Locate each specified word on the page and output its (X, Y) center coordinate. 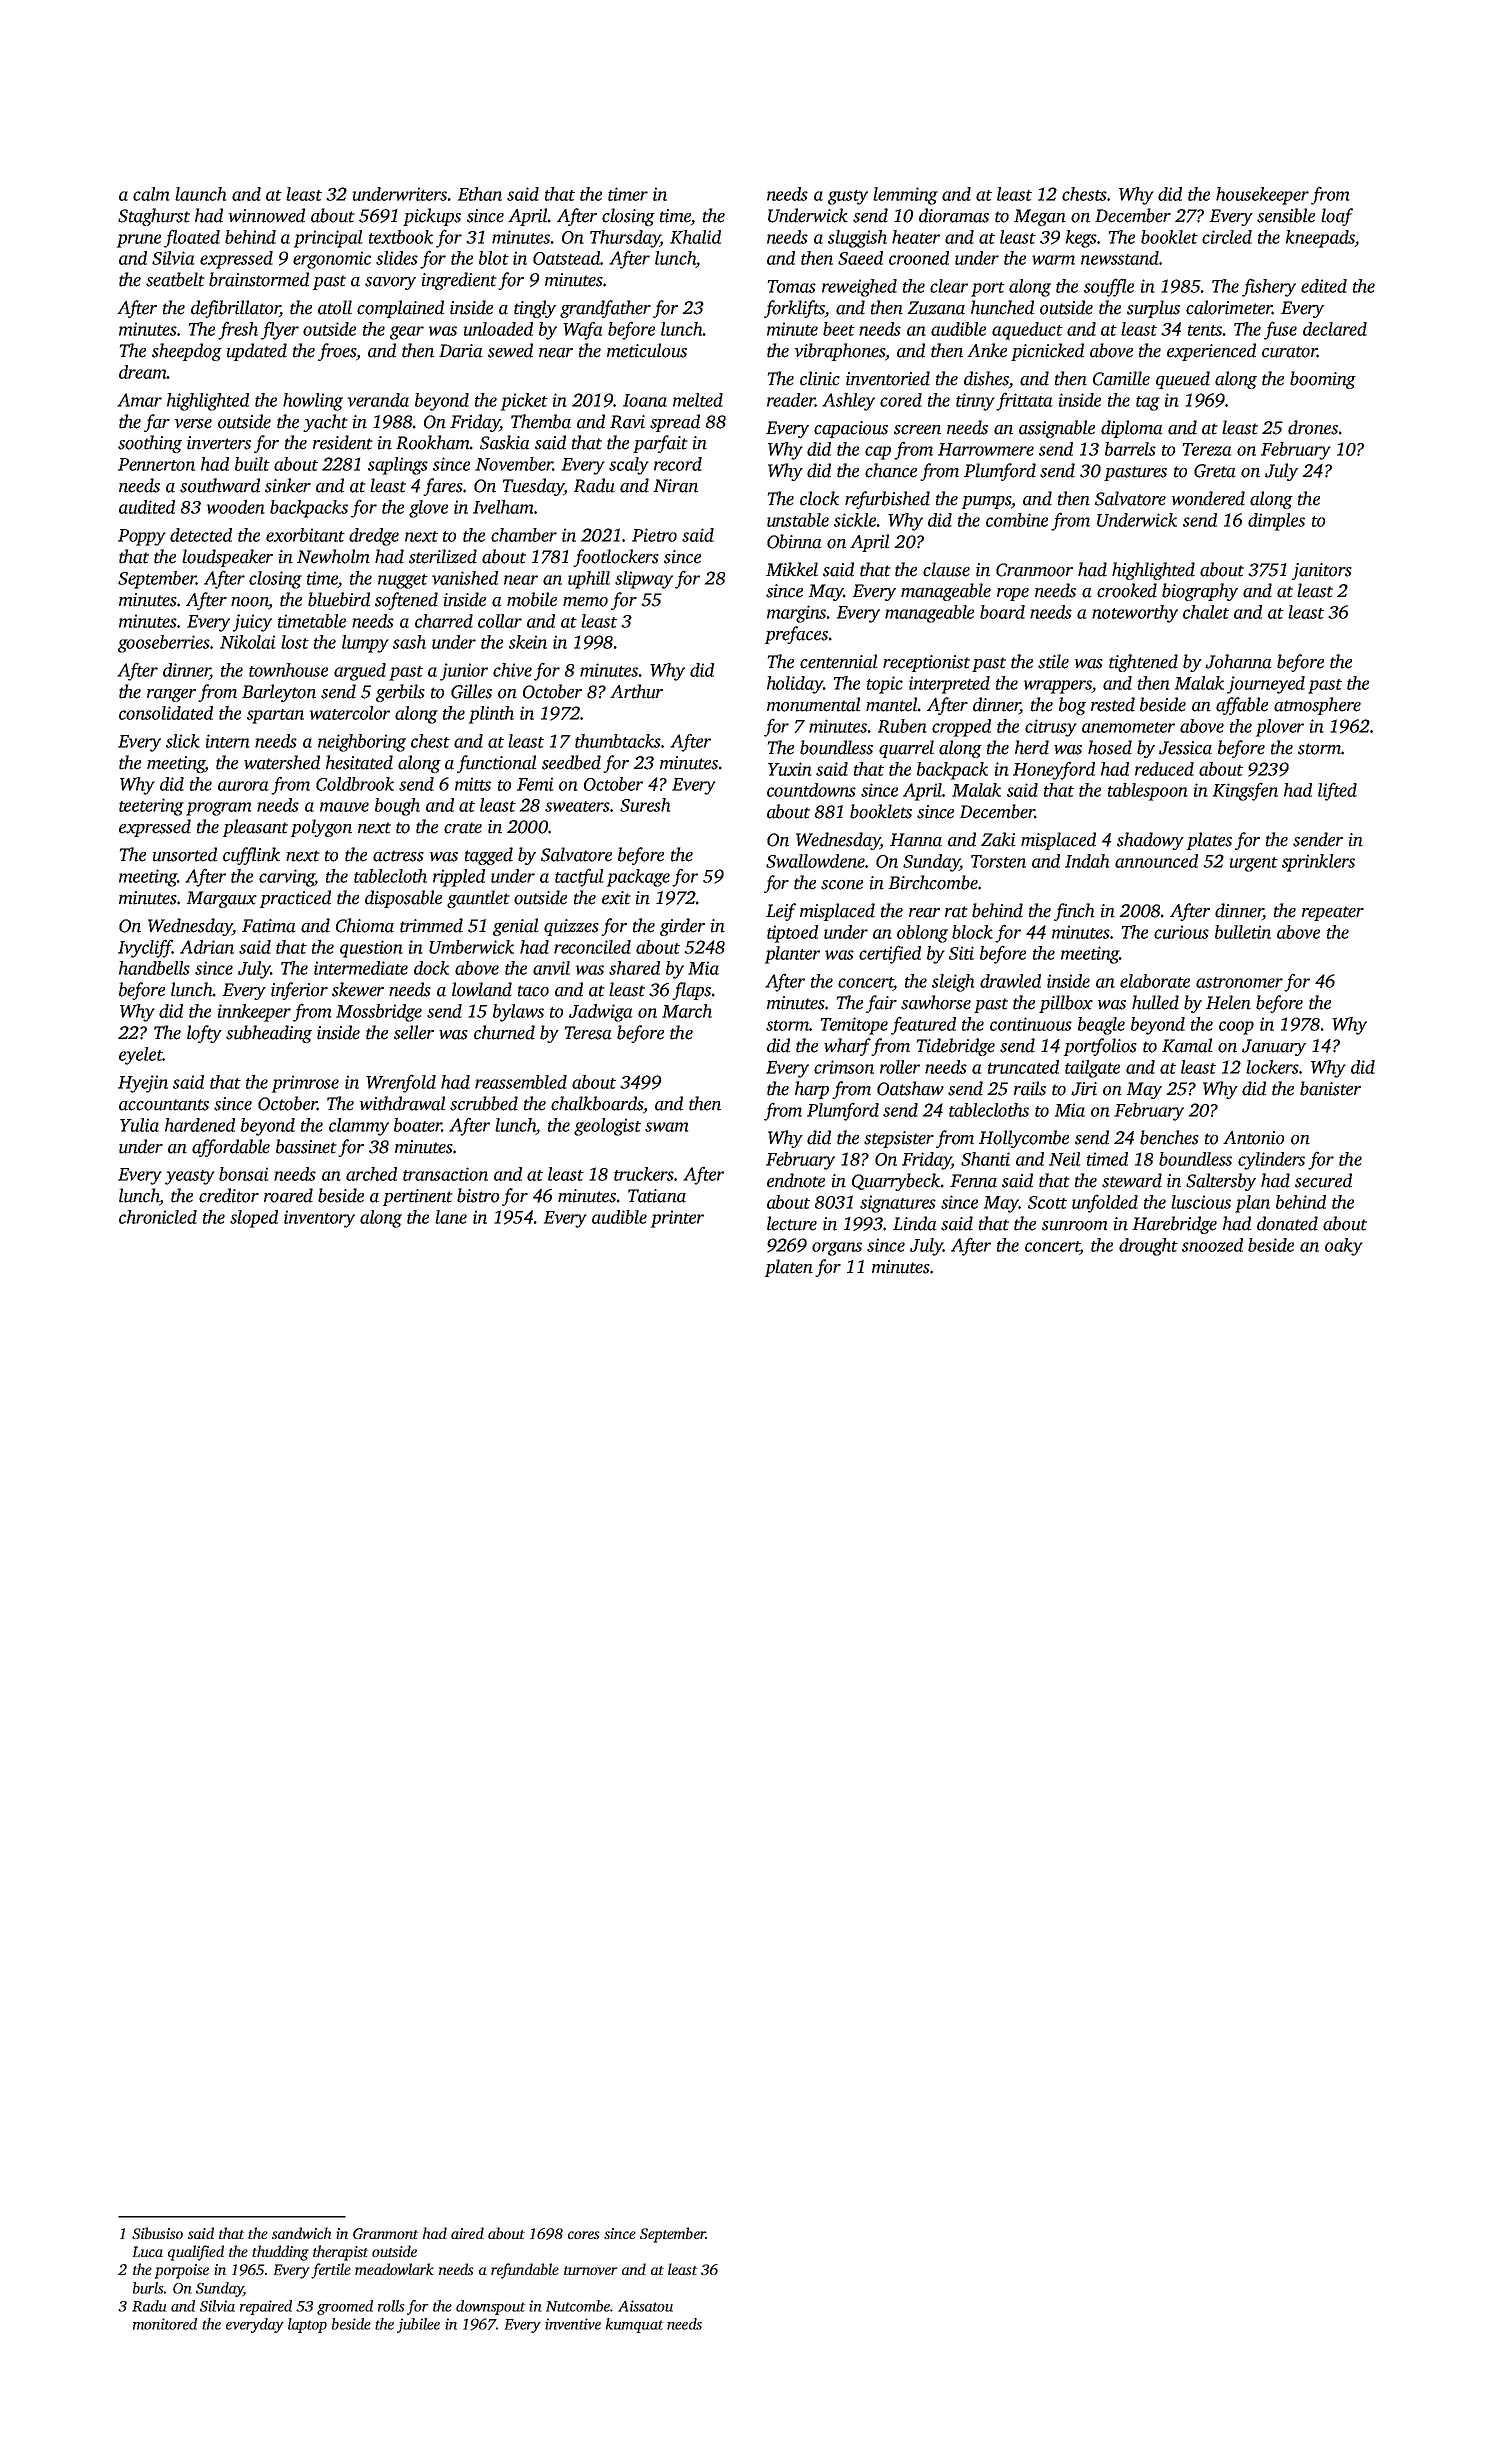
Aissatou (645, 2306)
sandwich (301, 2233)
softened (406, 601)
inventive (573, 2324)
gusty (848, 197)
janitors (1321, 571)
